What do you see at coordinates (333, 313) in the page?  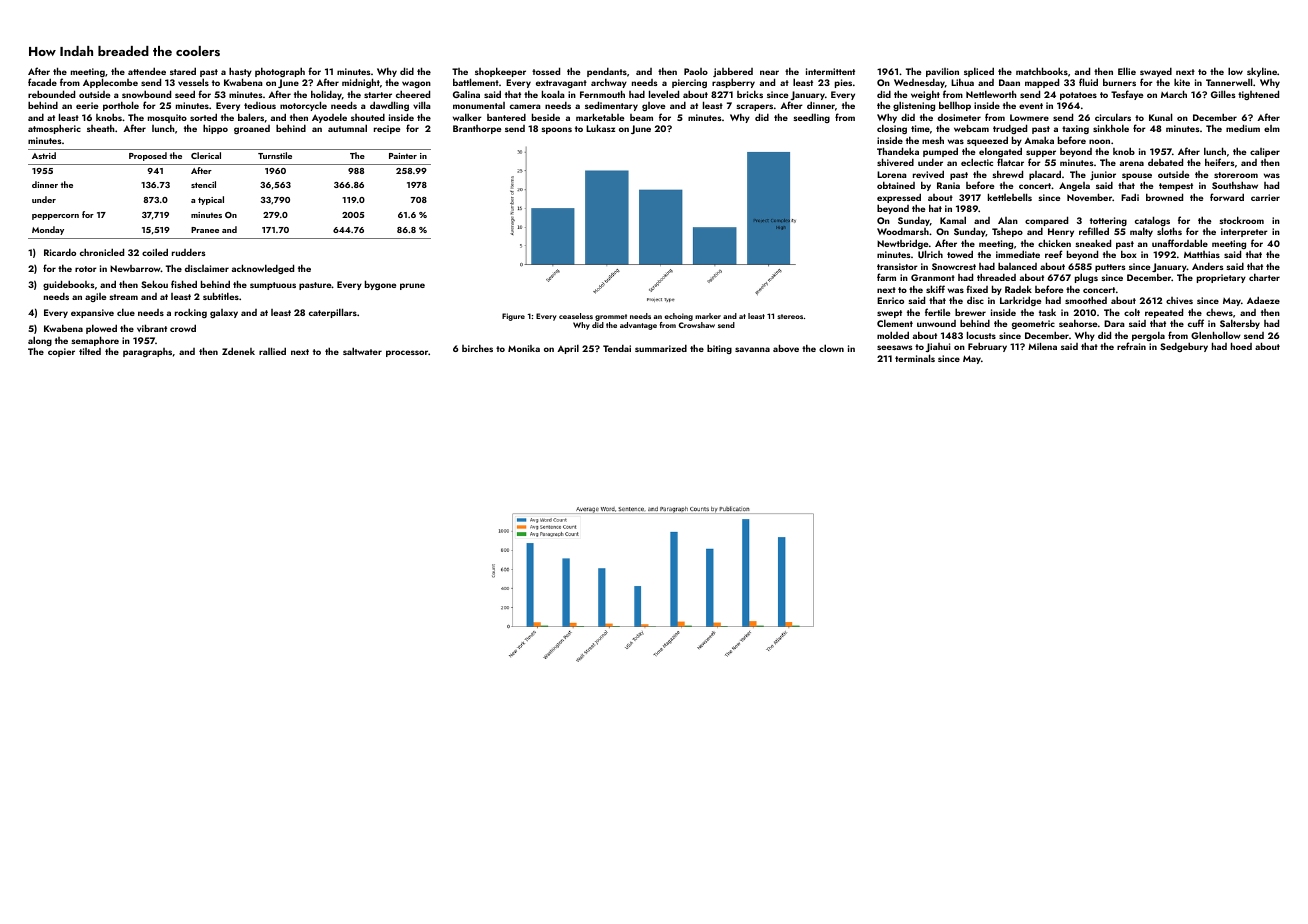 I see `caterpillars` at bounding box center [333, 313].
